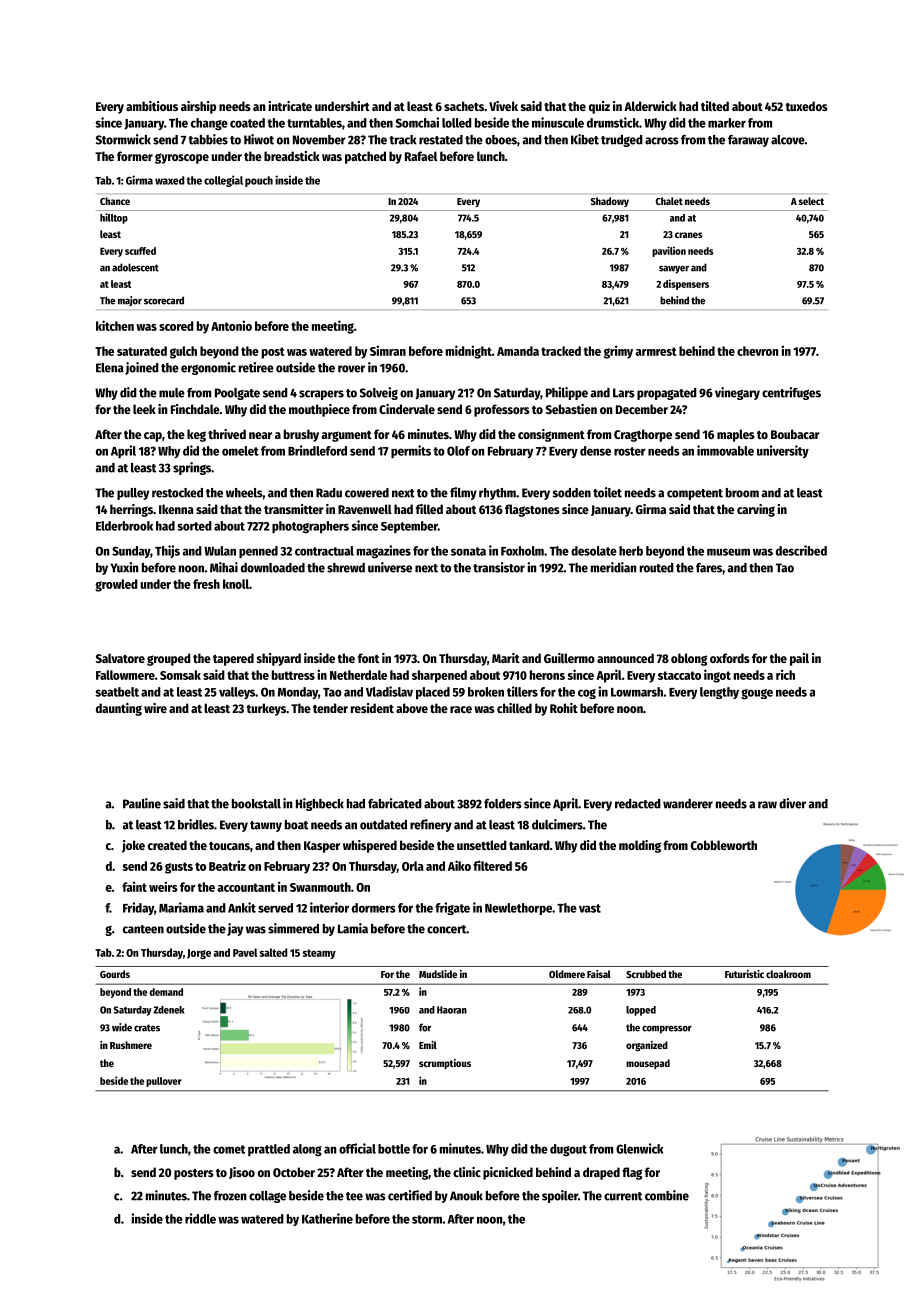 The image size is (924, 1308). I want to click on sachets, so click(464, 106).
